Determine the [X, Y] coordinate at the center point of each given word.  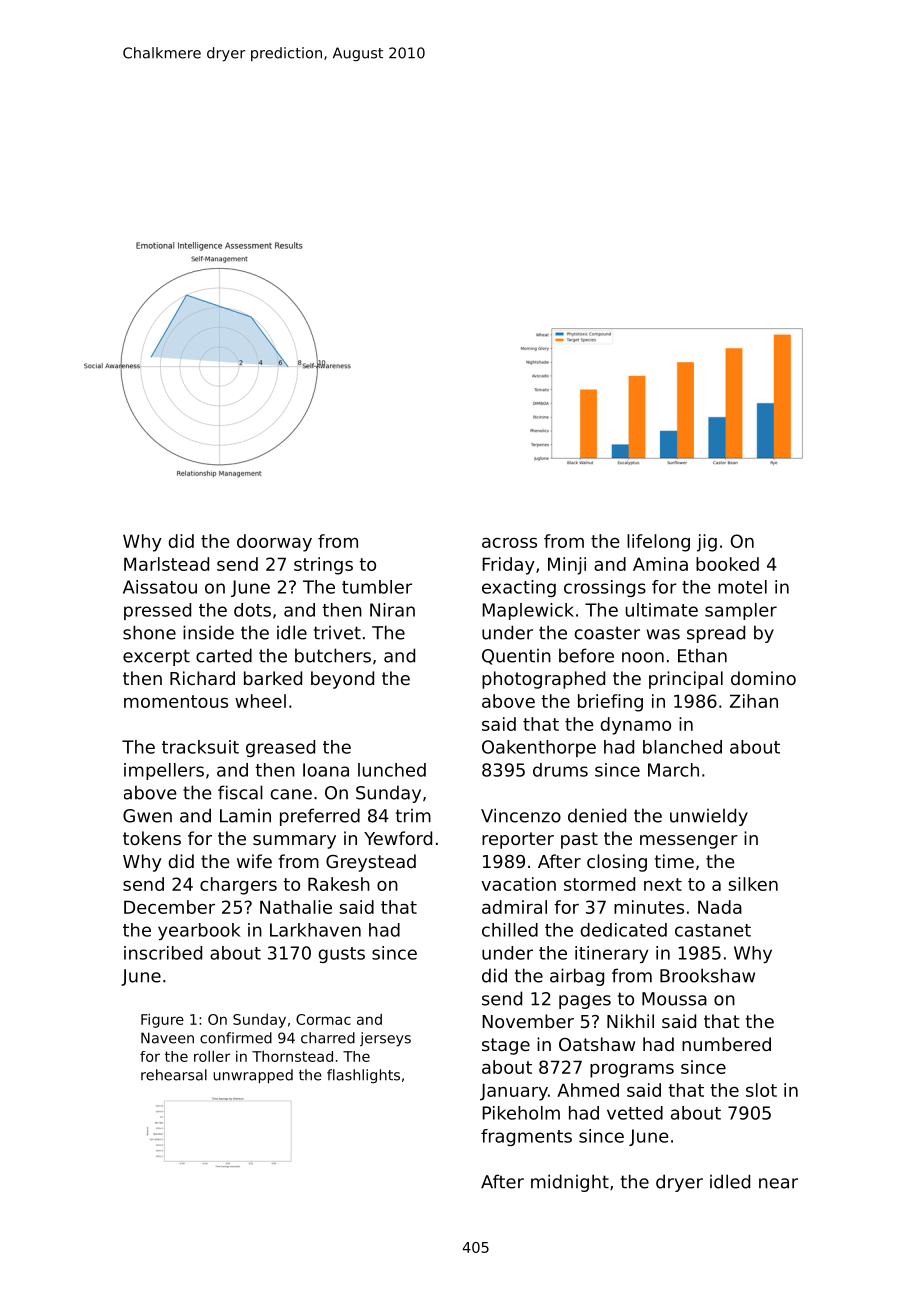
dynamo [636, 726]
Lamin [245, 815]
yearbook [199, 931]
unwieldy [709, 817]
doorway [274, 543]
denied [597, 815]
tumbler [377, 587]
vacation [518, 884]
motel [742, 587]
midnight [570, 1183]
